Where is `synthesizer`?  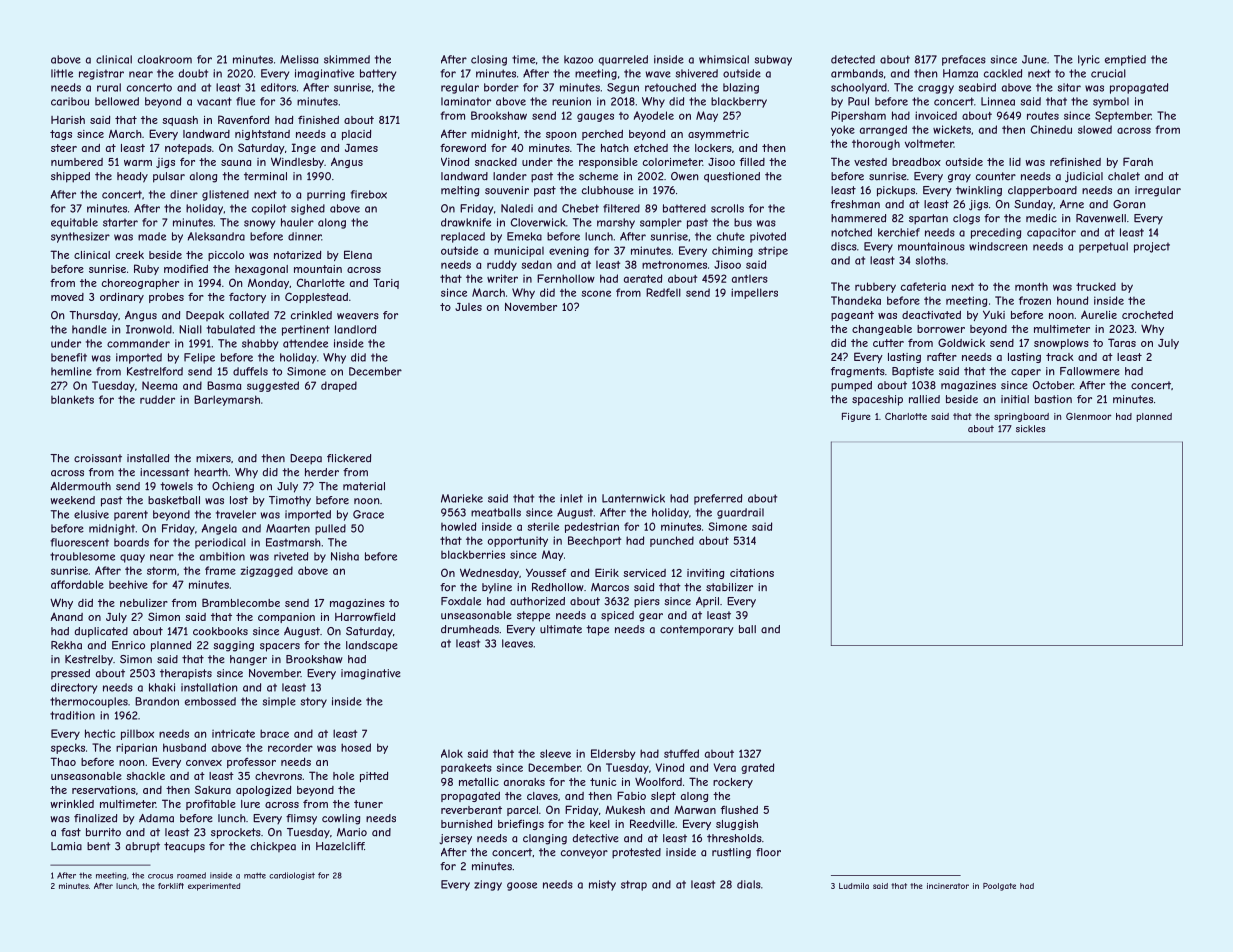
synthesizer is located at coordinates (80, 237).
